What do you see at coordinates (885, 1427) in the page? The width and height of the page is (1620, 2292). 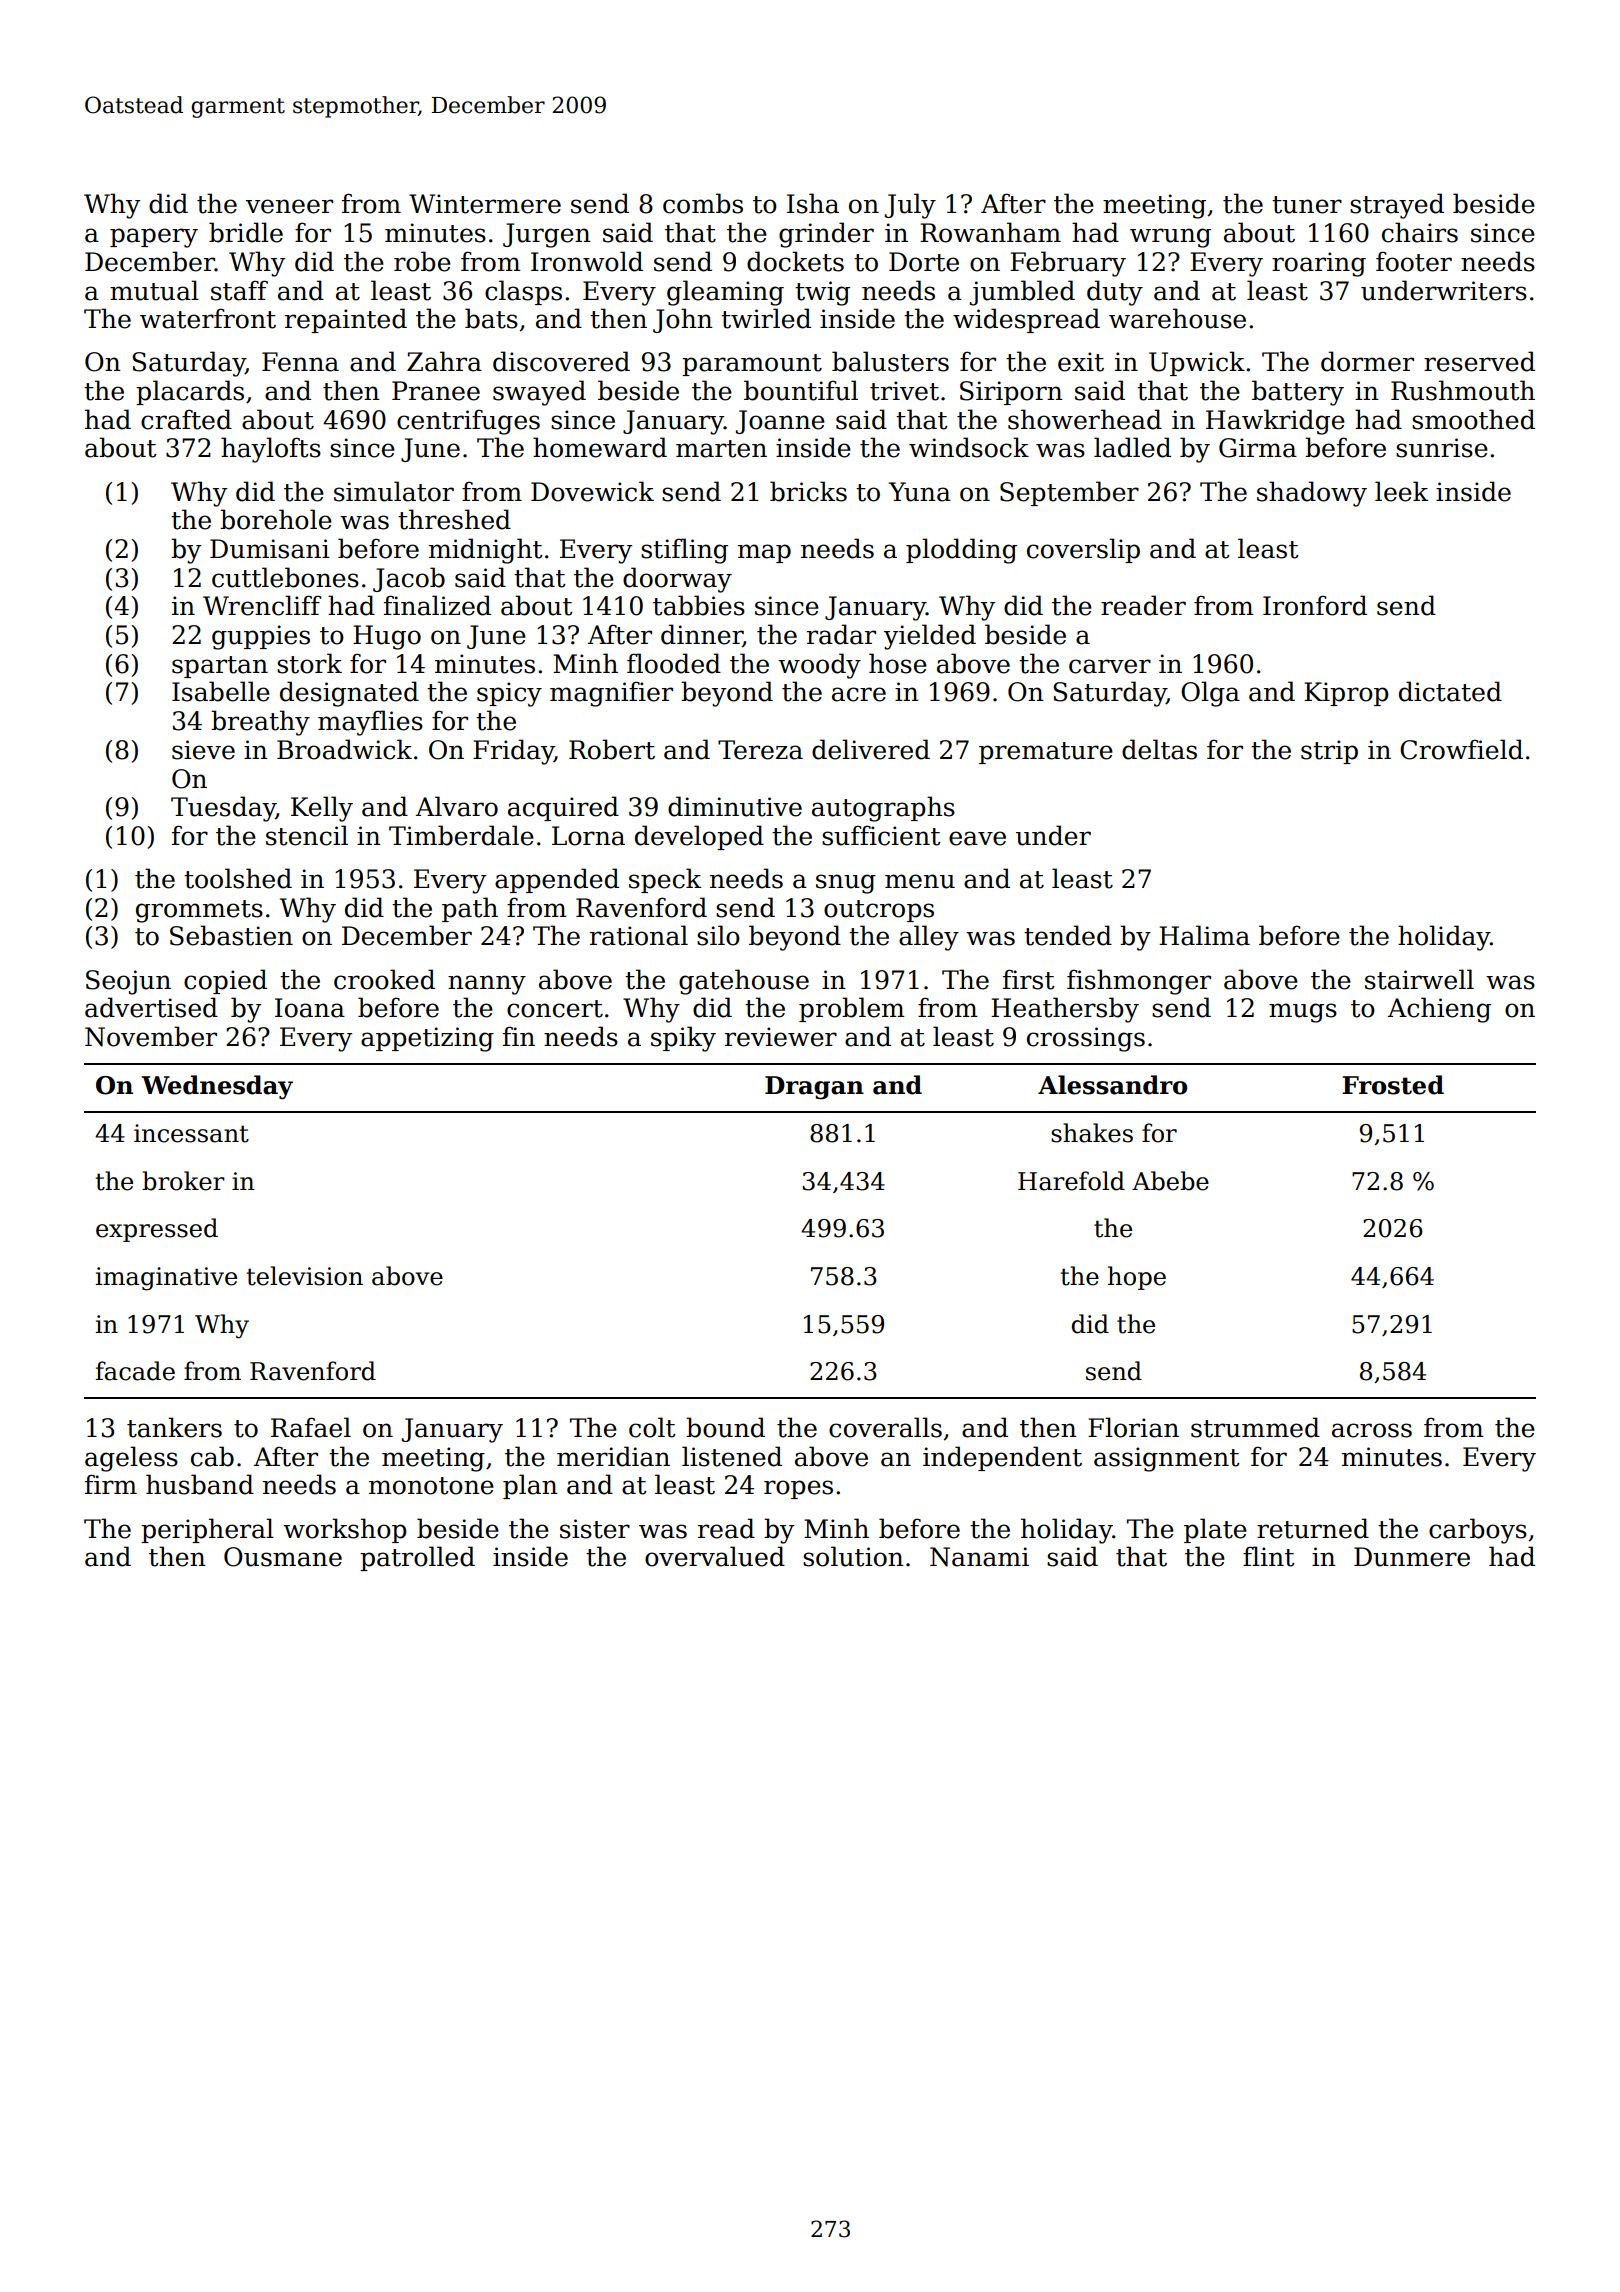 I see `coveralls` at bounding box center [885, 1427].
